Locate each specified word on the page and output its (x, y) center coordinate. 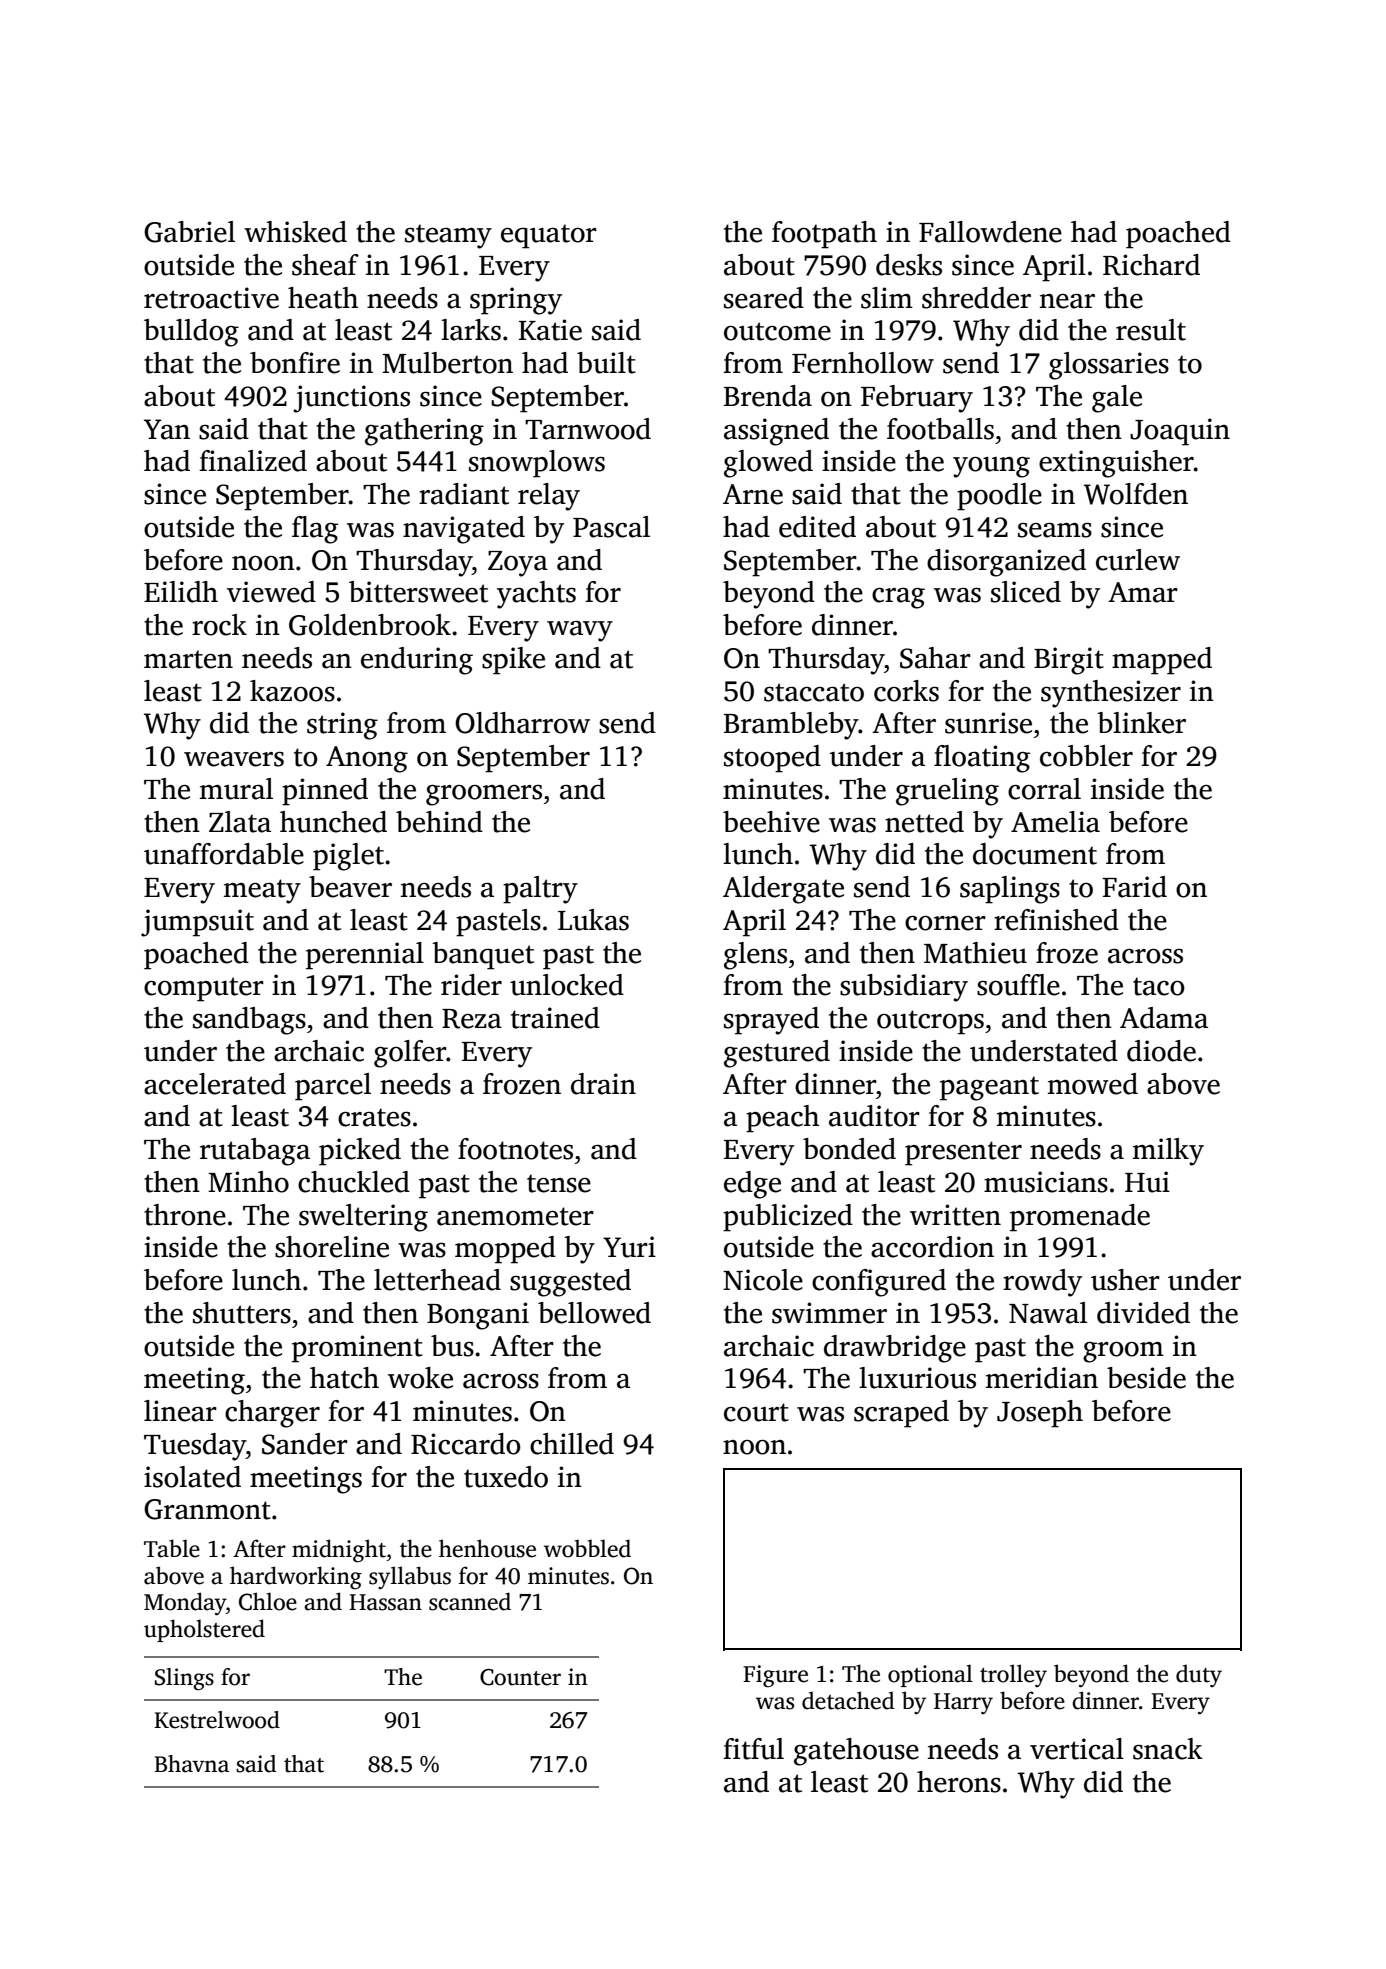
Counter (520, 1677)
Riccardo (466, 1444)
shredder (976, 298)
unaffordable (224, 854)
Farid (1134, 887)
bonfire (295, 363)
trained (555, 1018)
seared (764, 298)
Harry (963, 1703)
